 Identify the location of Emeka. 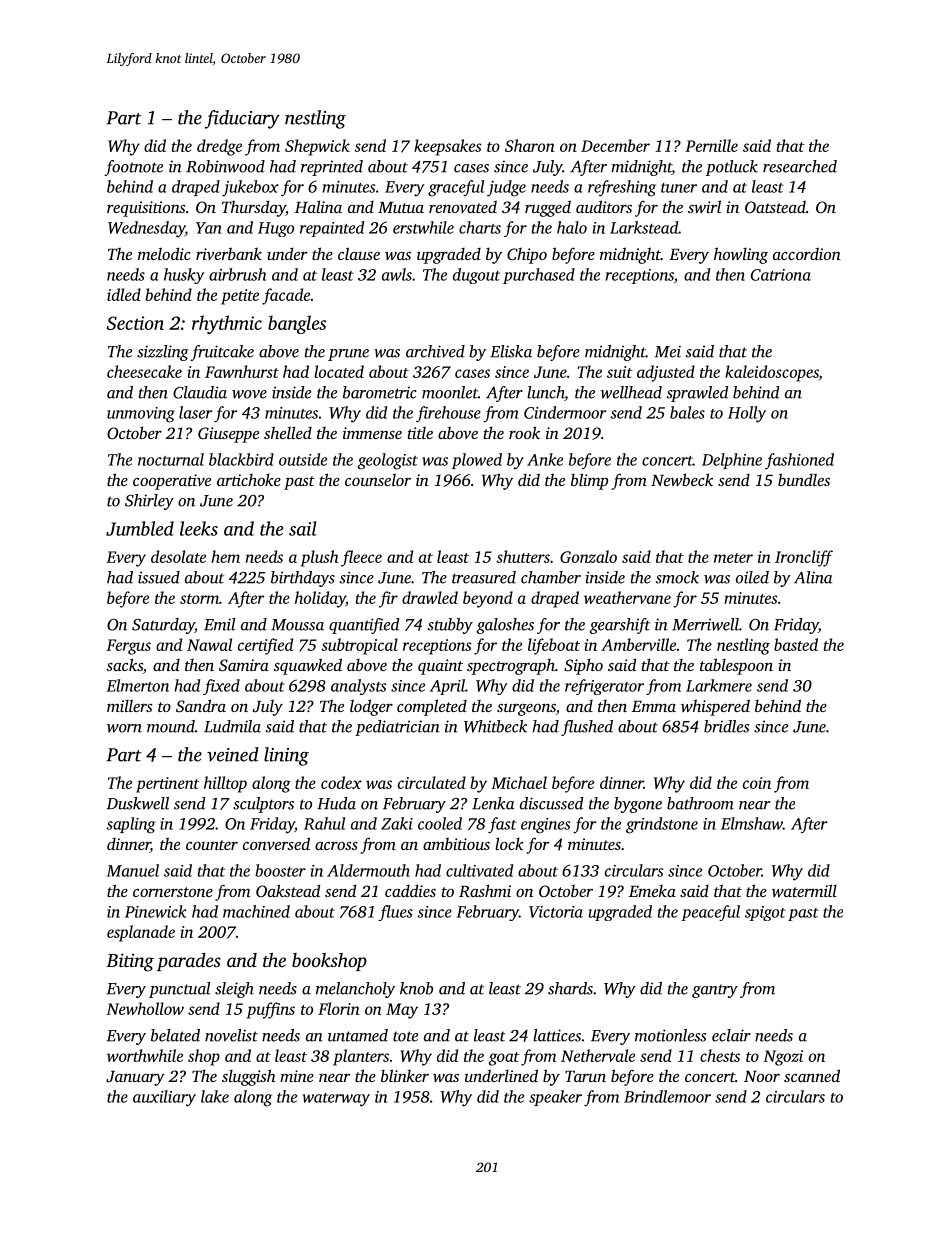
(652, 891).
